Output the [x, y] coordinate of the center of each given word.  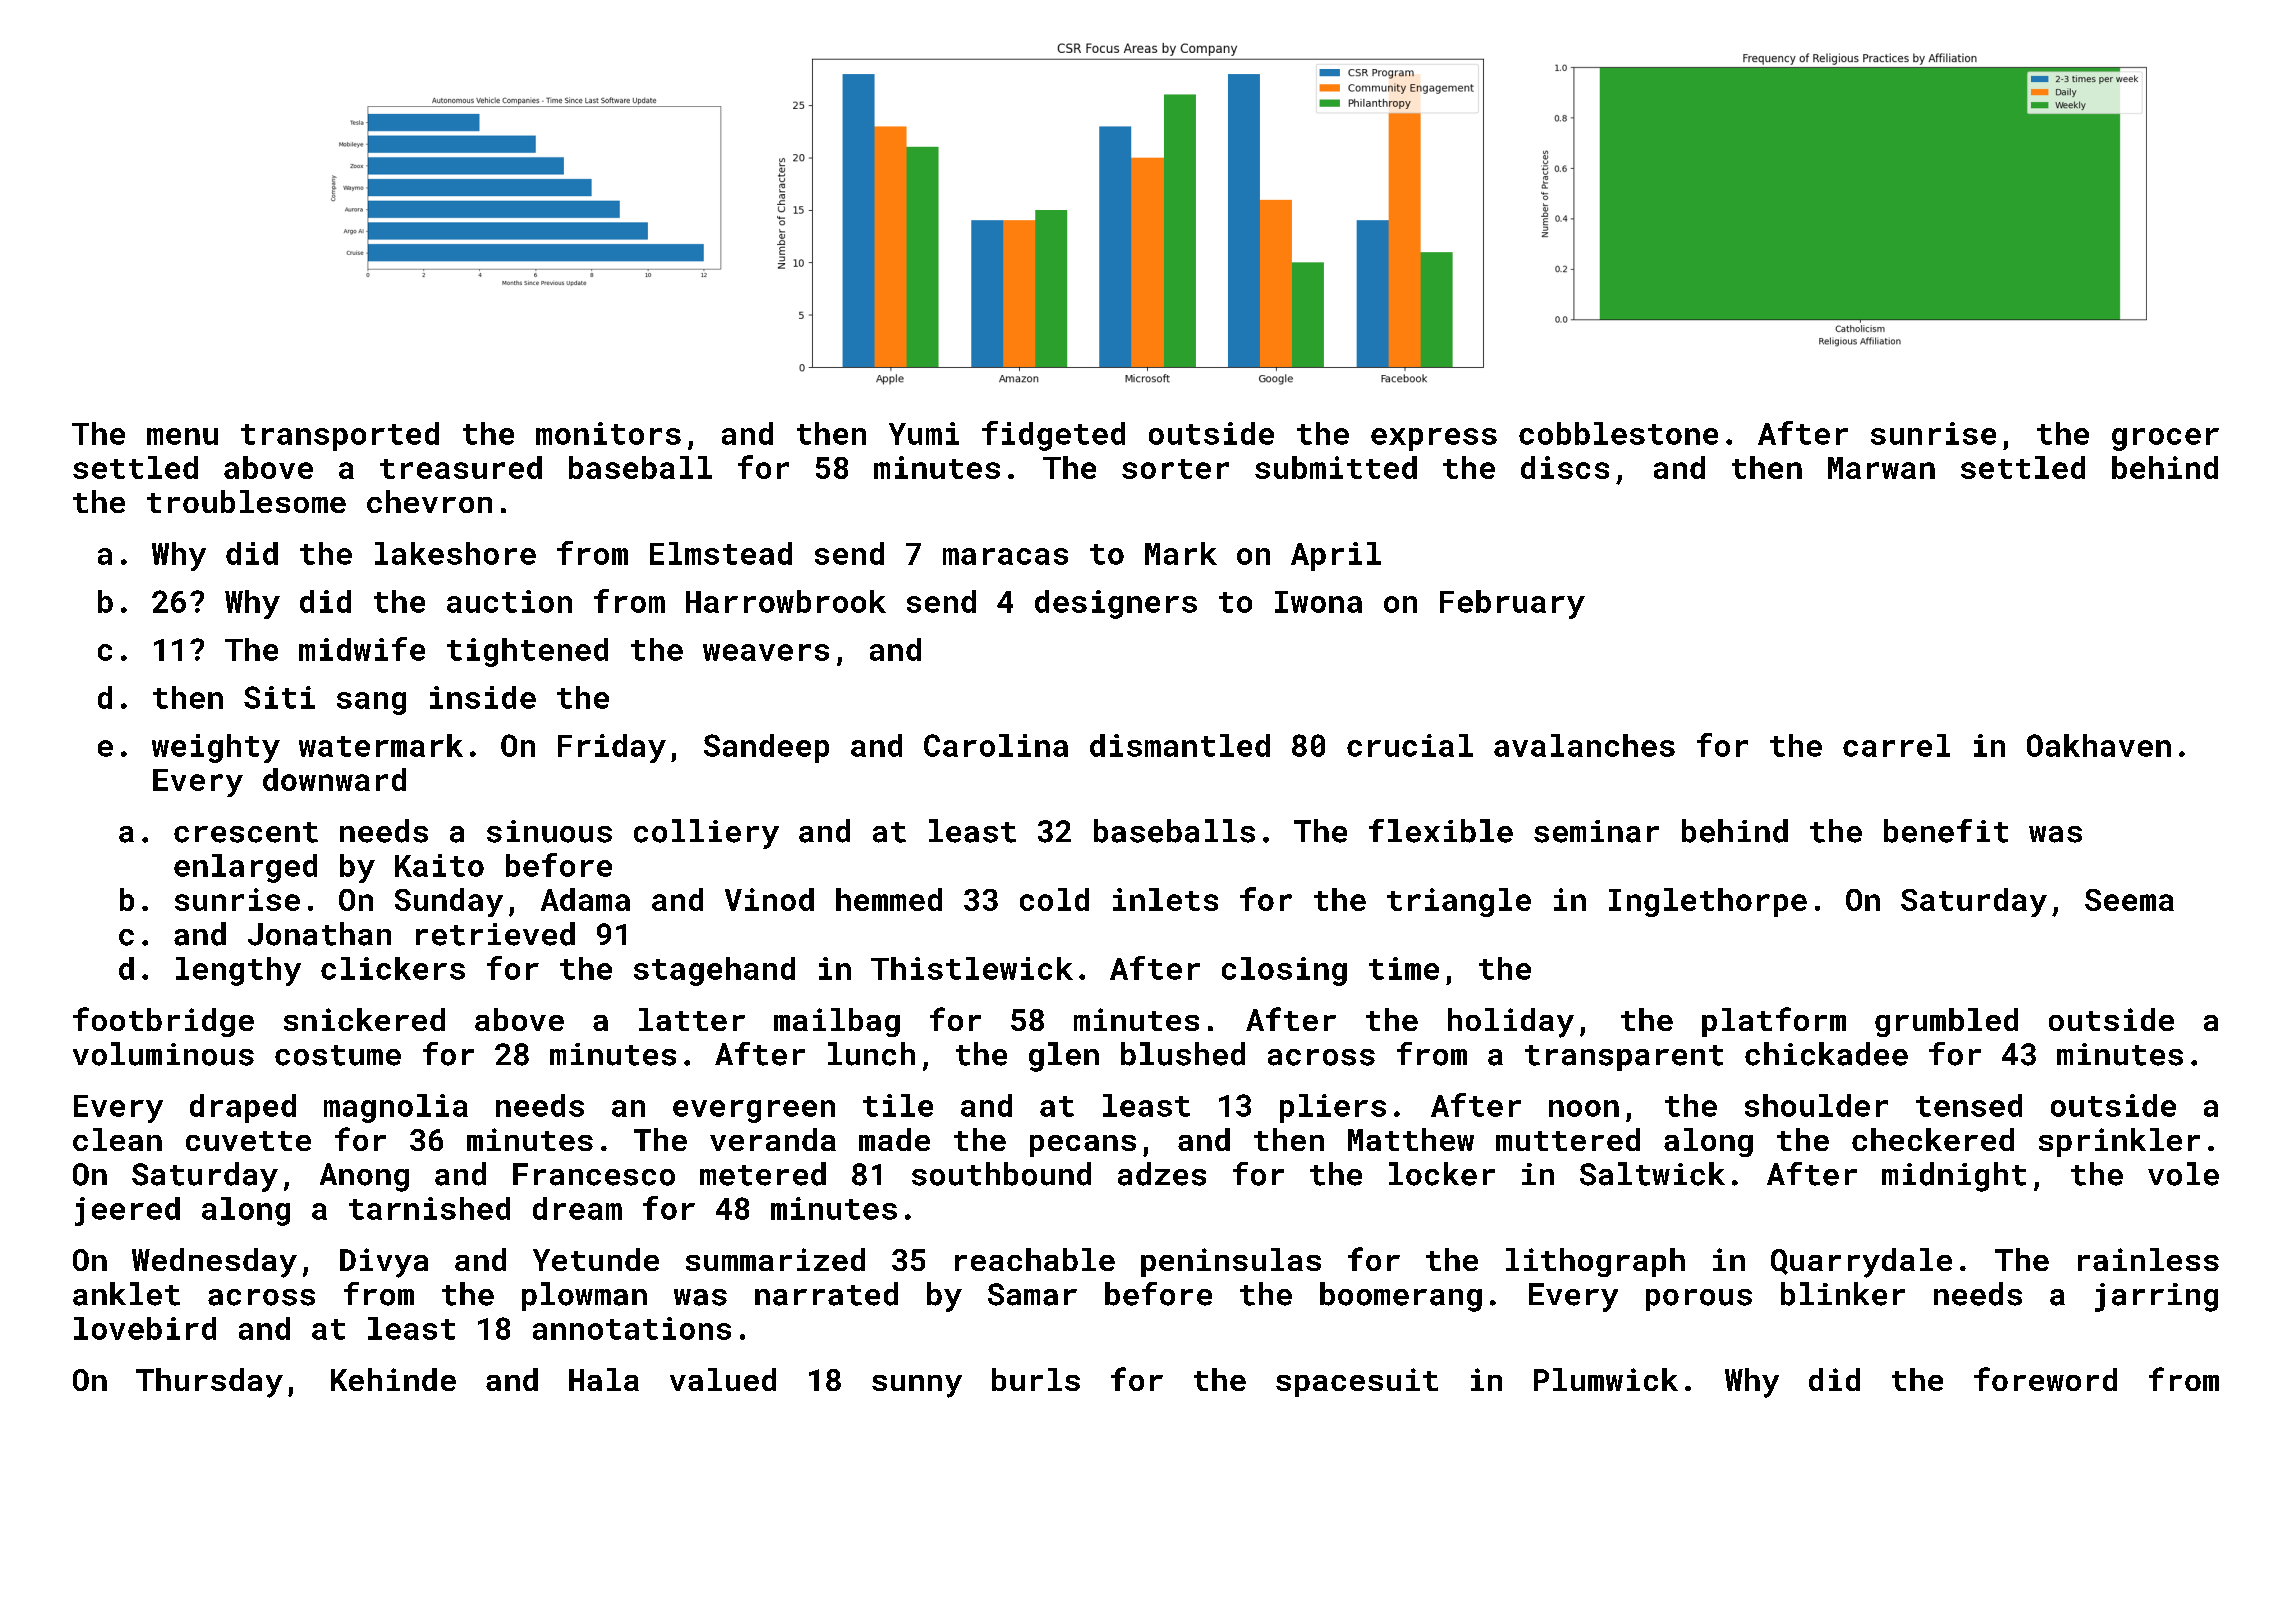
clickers [393, 968]
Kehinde [393, 1379]
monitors [608, 433]
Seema [2129, 900]
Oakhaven [2099, 745]
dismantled [1180, 745]
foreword [2045, 1379]
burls [1036, 1379]
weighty [216, 748]
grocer [2165, 439]
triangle [1459, 902]
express [1434, 439]
